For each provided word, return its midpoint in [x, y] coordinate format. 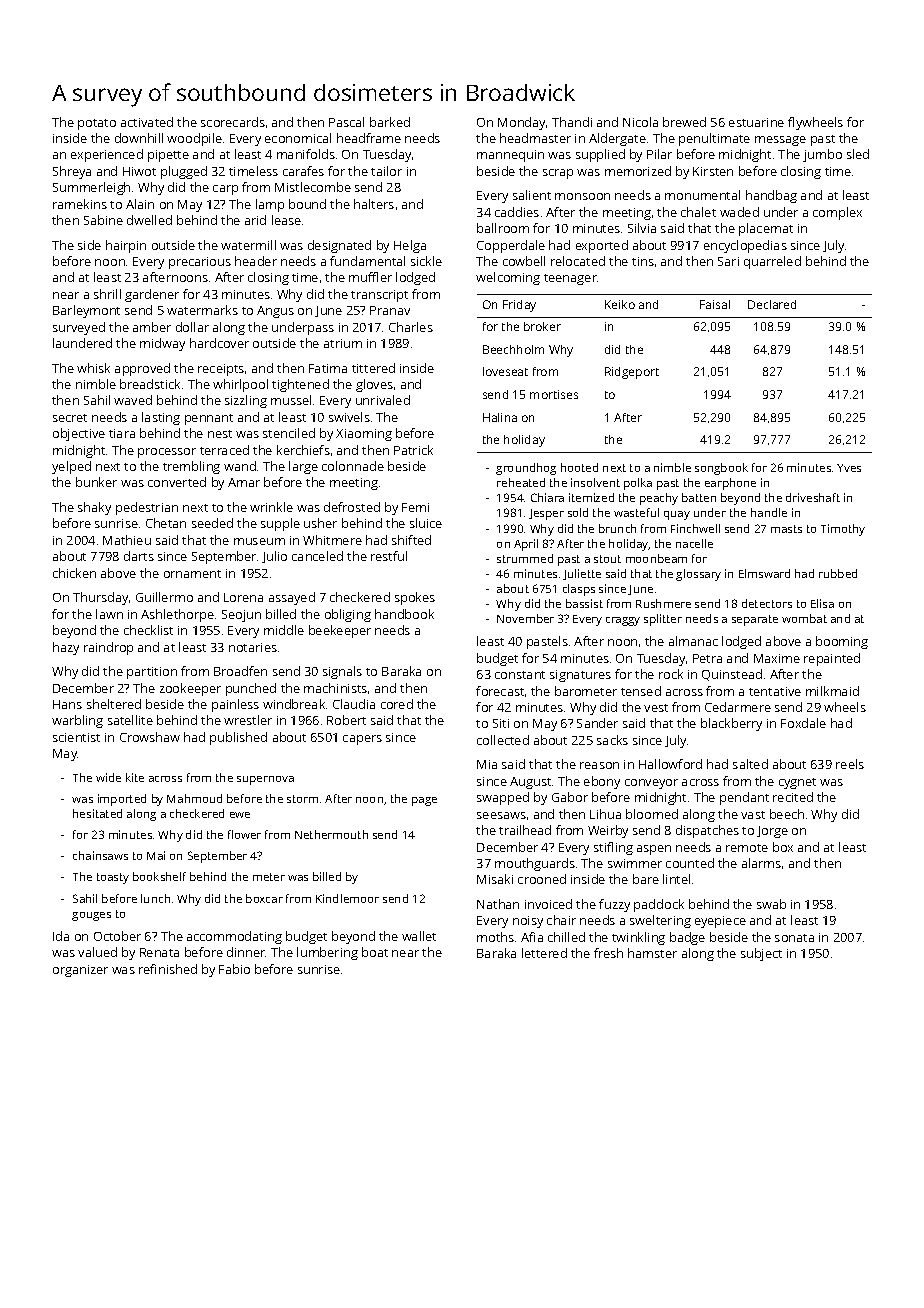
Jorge [772, 832]
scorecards [233, 122]
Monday [521, 123]
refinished [168, 969]
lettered [544, 953]
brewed [684, 122]
